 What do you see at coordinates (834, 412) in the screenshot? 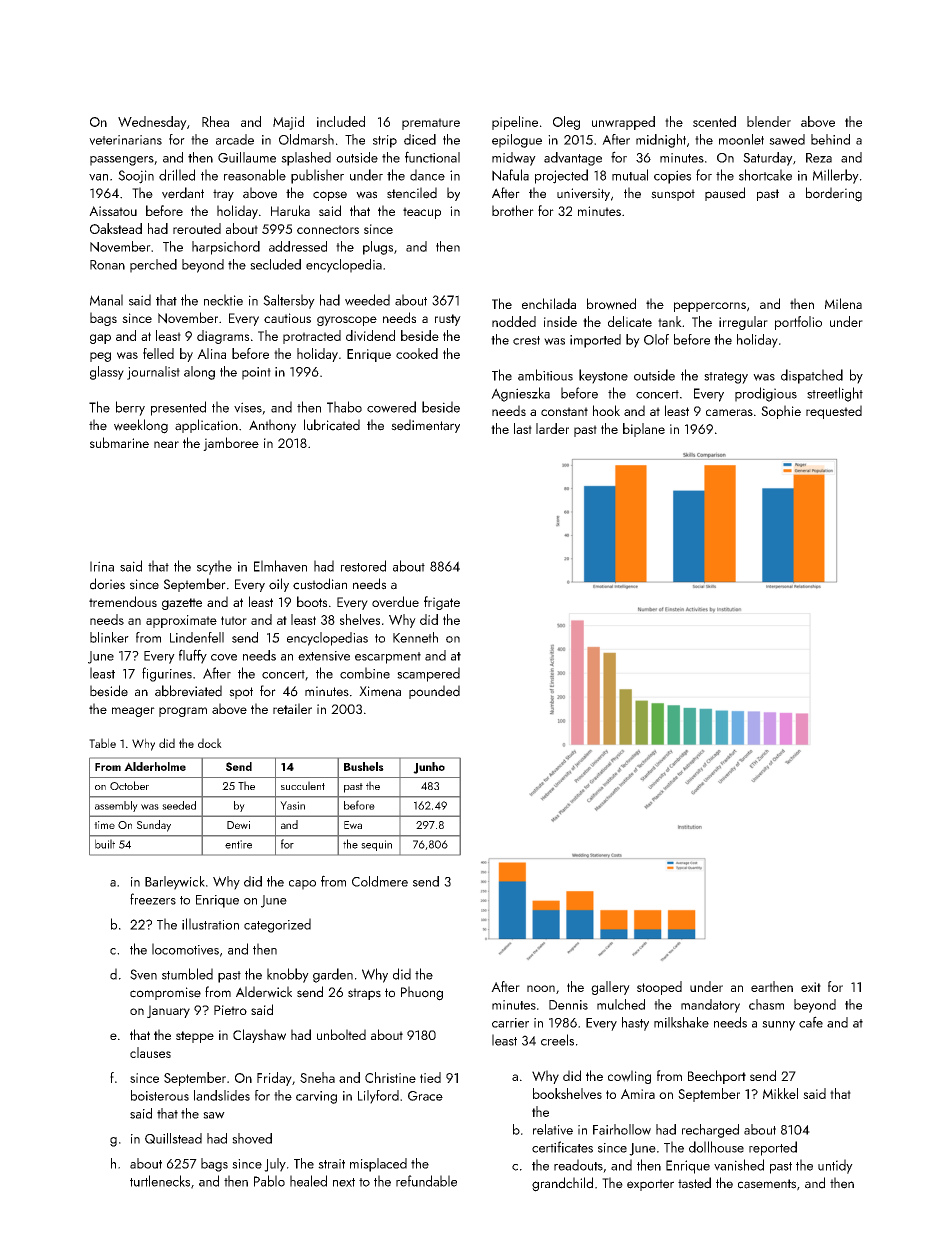
I see `requested` at bounding box center [834, 412].
